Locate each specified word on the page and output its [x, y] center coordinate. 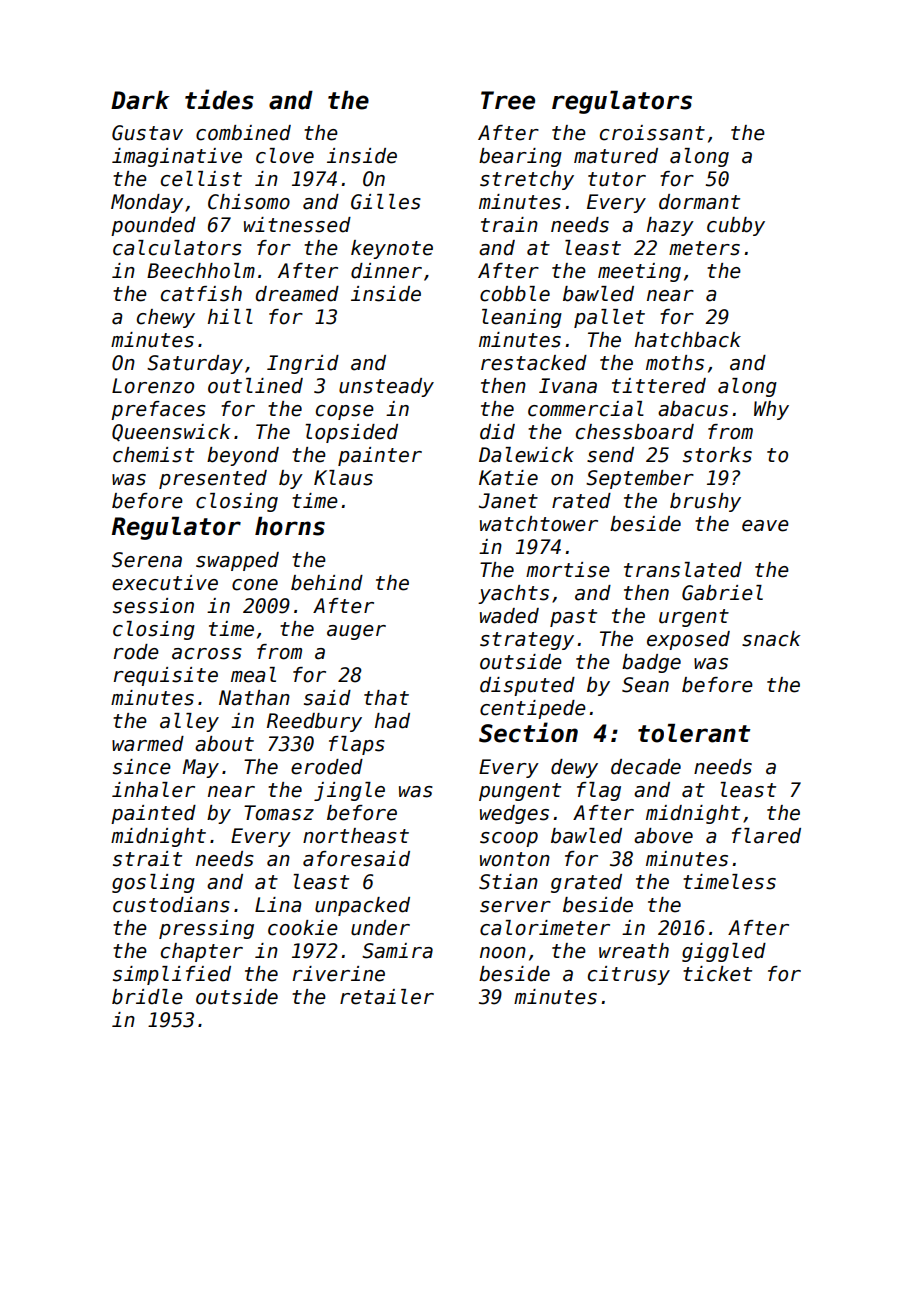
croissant [652, 133]
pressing [206, 929]
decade [646, 767]
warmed [148, 744]
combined [243, 133]
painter [380, 456]
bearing [520, 157]
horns [290, 526]
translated [683, 570]
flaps [357, 745]
